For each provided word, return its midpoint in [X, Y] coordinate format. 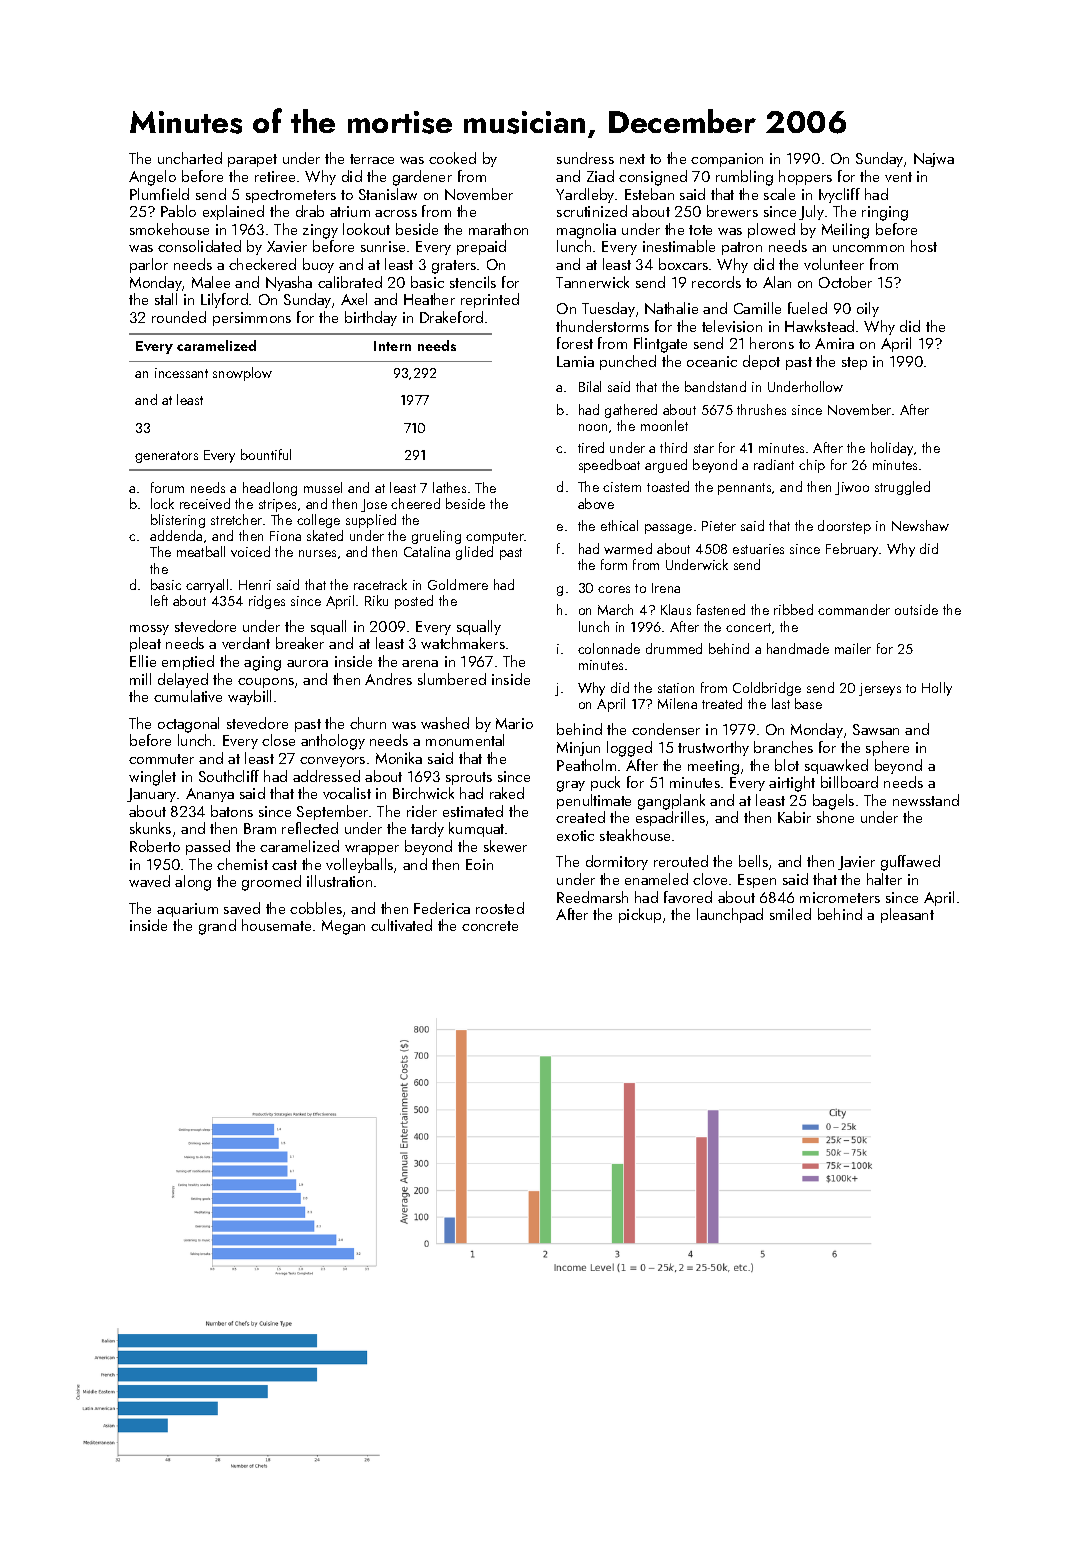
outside [916, 609]
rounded [179, 317]
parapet [252, 160]
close [278, 740]
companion [727, 160]
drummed [674, 648]
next [632, 159]
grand [217, 927]
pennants [744, 489]
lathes [449, 487]
